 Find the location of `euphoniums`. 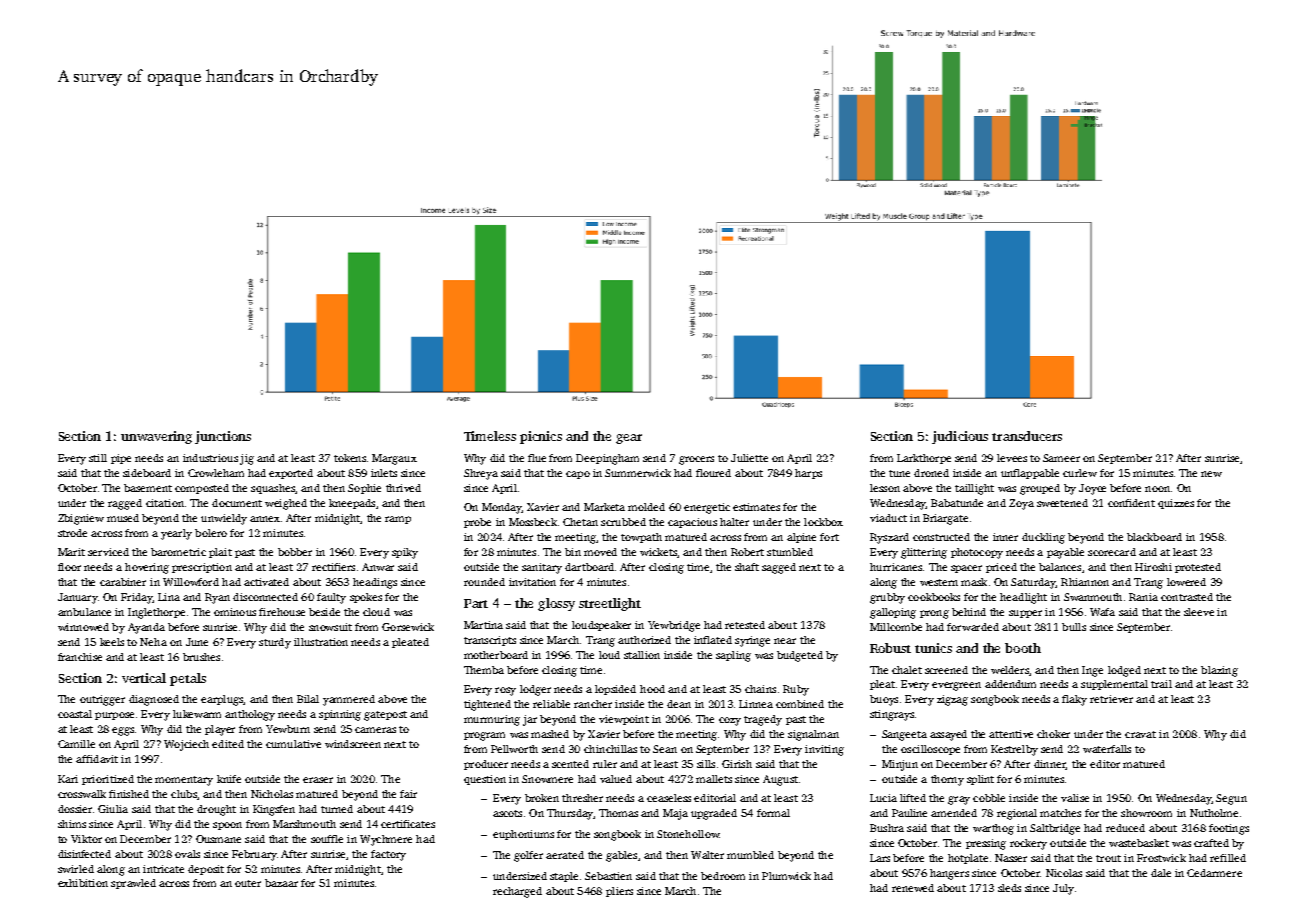

euphoniums is located at coordinates (523, 835).
